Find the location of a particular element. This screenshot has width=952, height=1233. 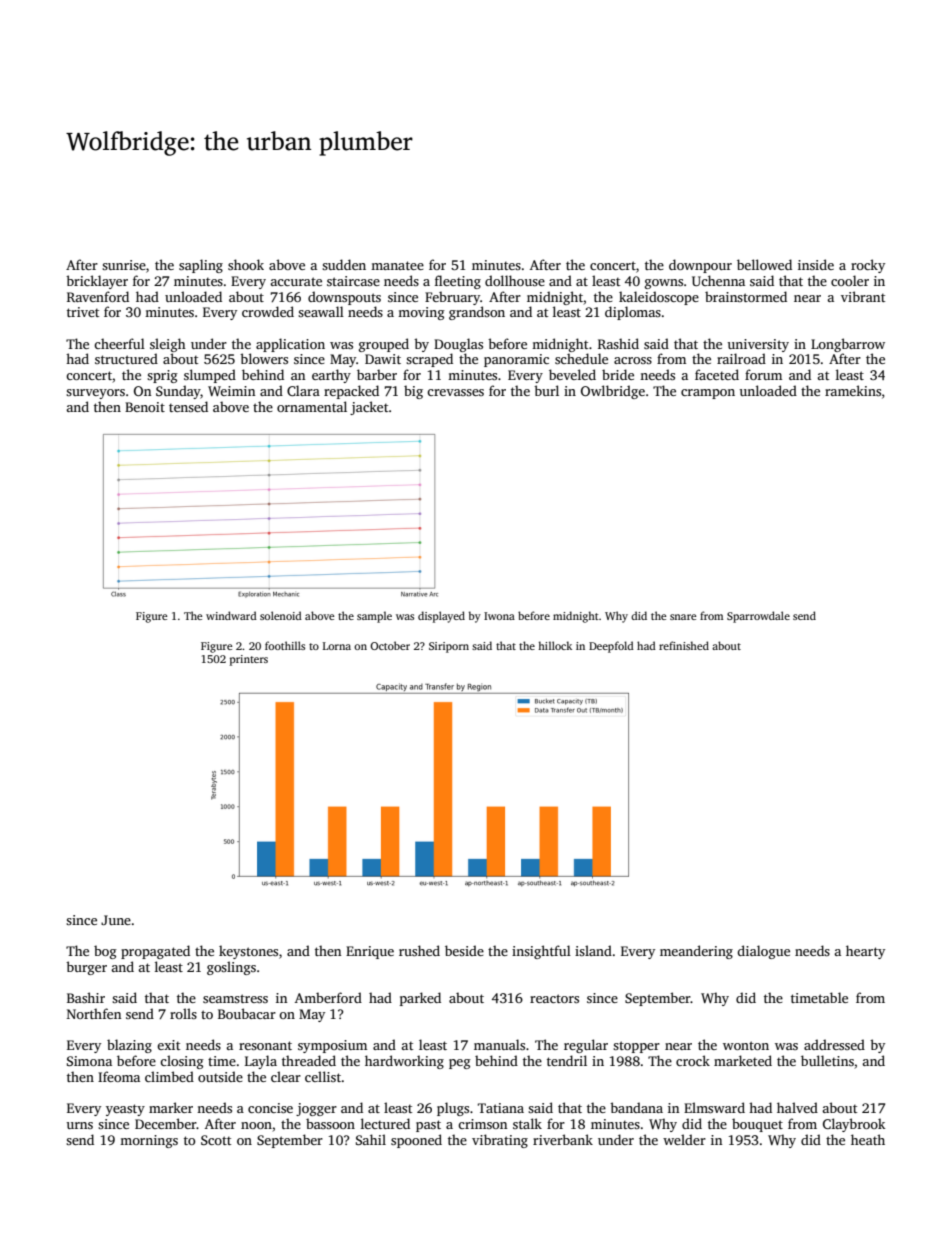

urns is located at coordinates (80, 1125).
